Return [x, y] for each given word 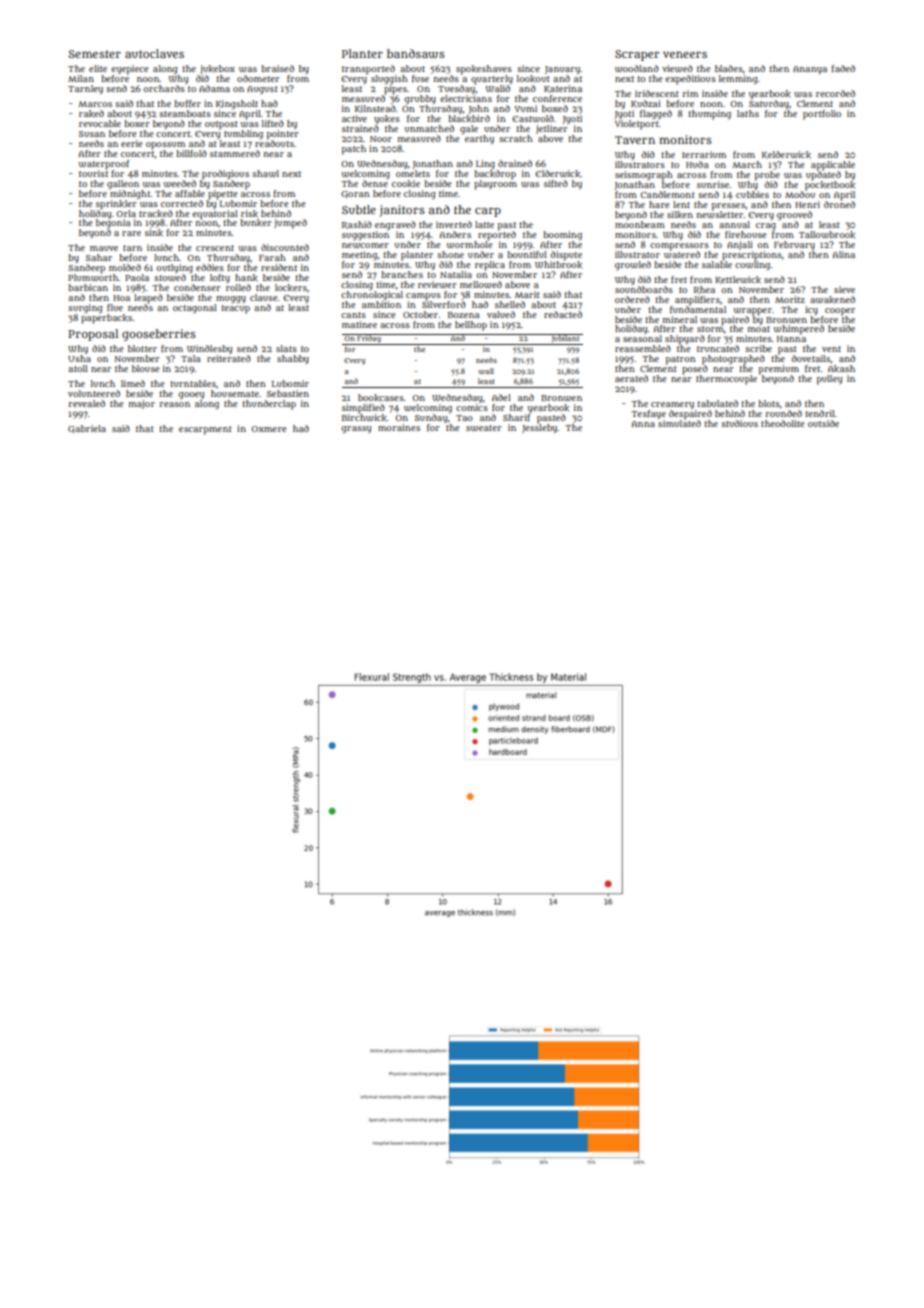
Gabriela [87, 429]
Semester [94, 54]
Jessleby [539, 428]
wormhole [470, 244]
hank [246, 278]
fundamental [698, 309]
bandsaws [416, 54]
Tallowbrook [827, 234]
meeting [359, 255]
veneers [685, 54]
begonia [113, 223]
